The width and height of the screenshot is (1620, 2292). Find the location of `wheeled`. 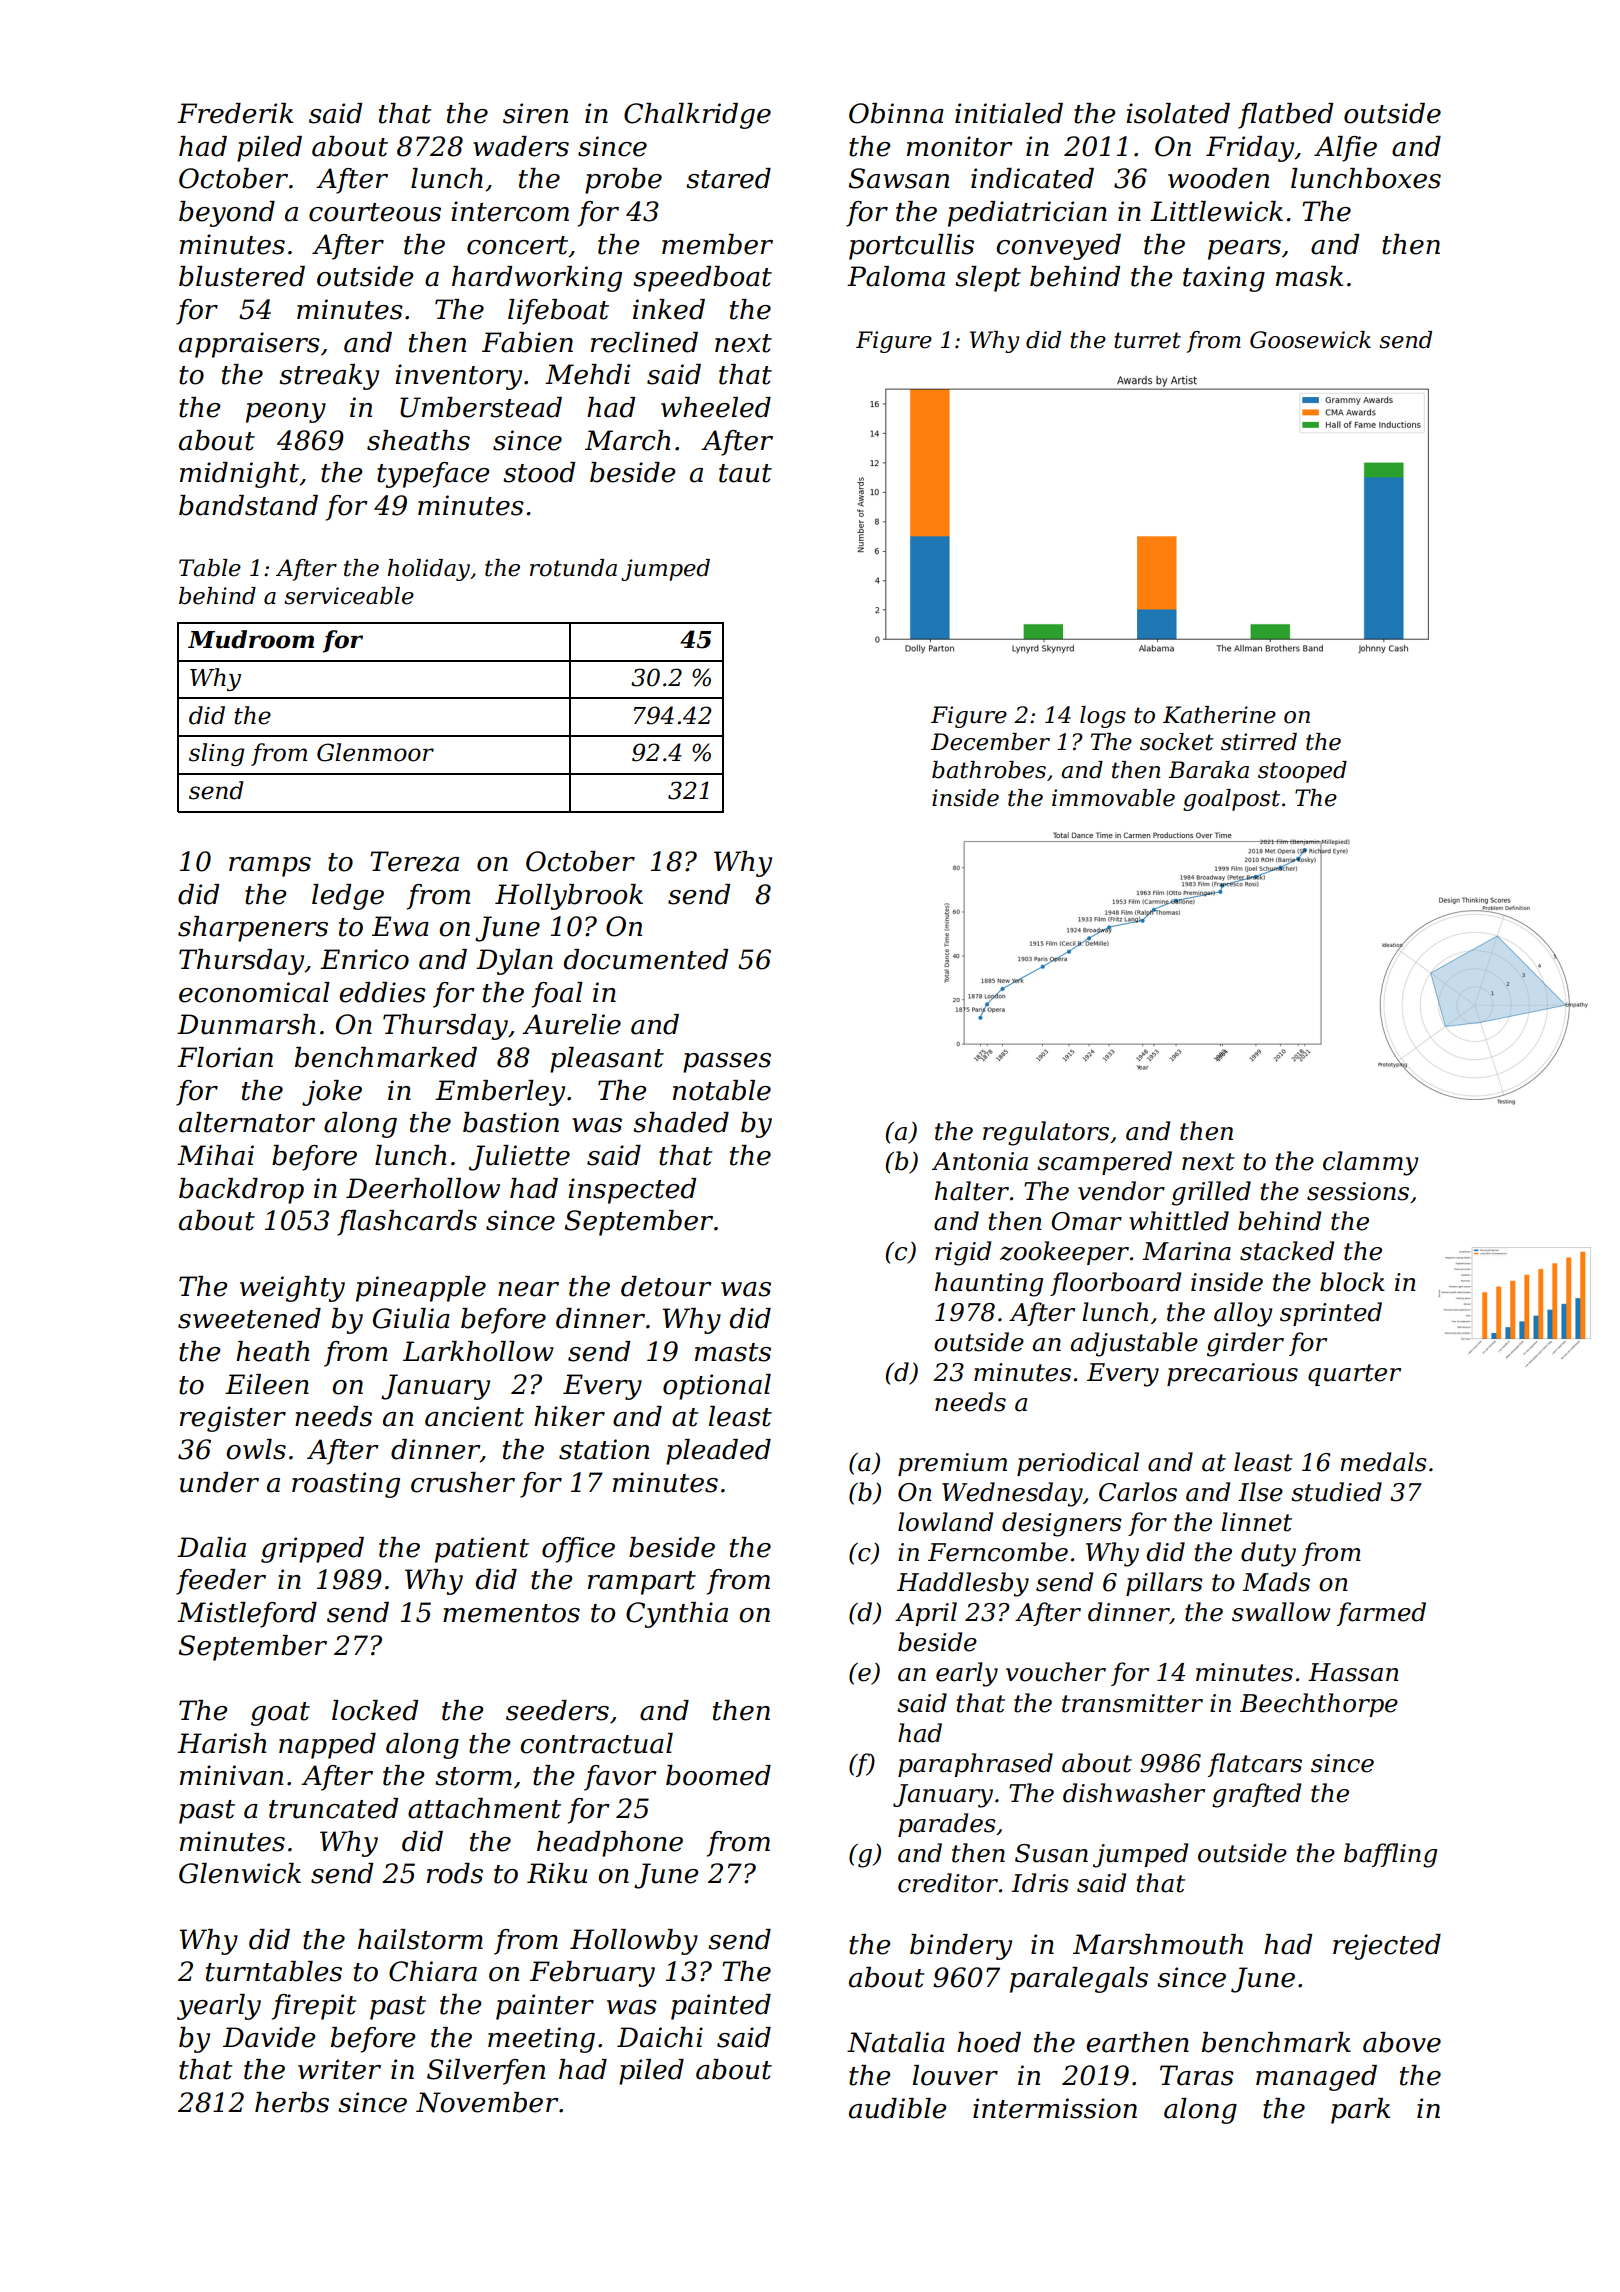

wheeled is located at coordinates (716, 407).
